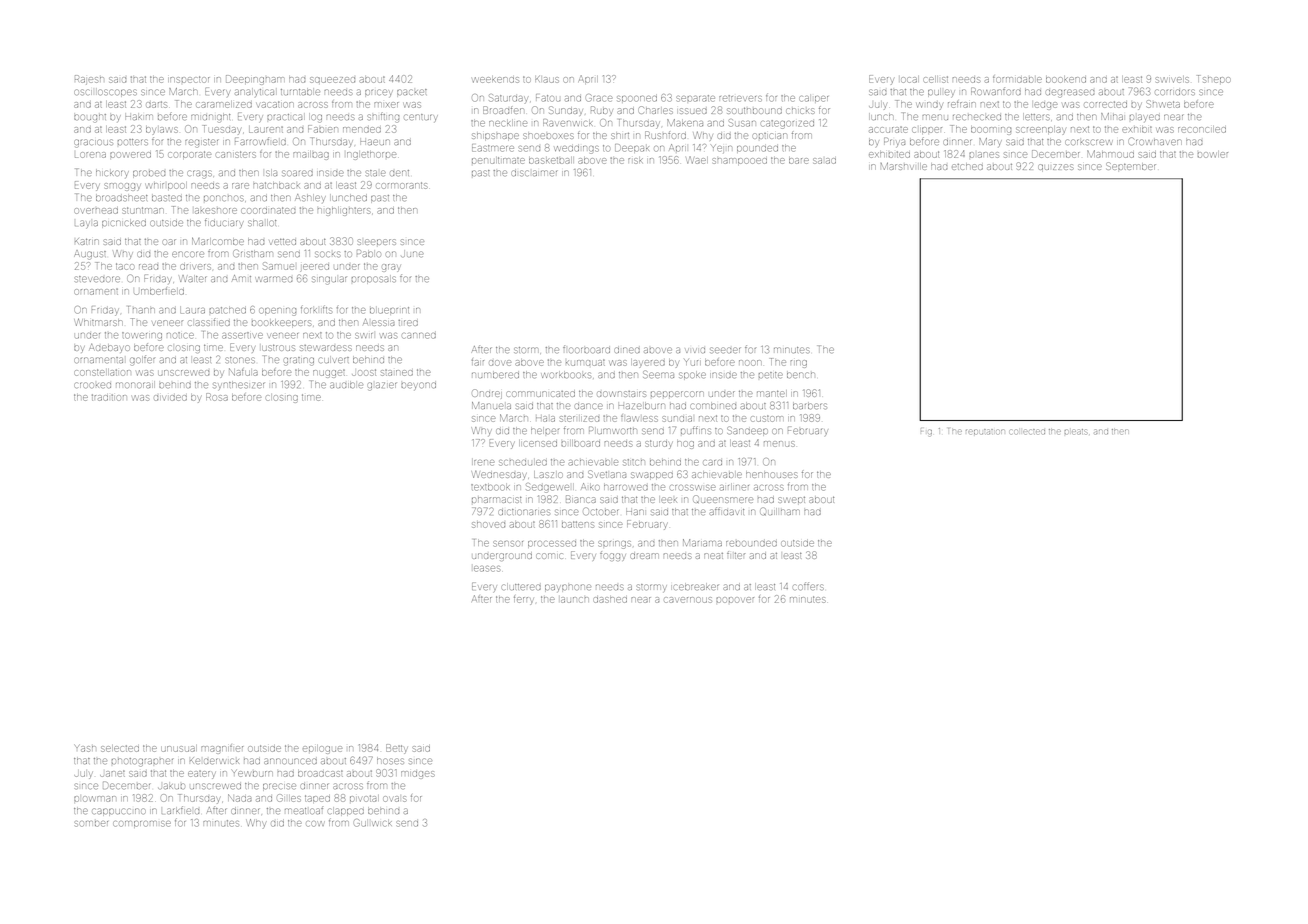 The image size is (1308, 924). Describe the element at coordinates (740, 98) in the screenshot. I see `retrievers` at that location.
